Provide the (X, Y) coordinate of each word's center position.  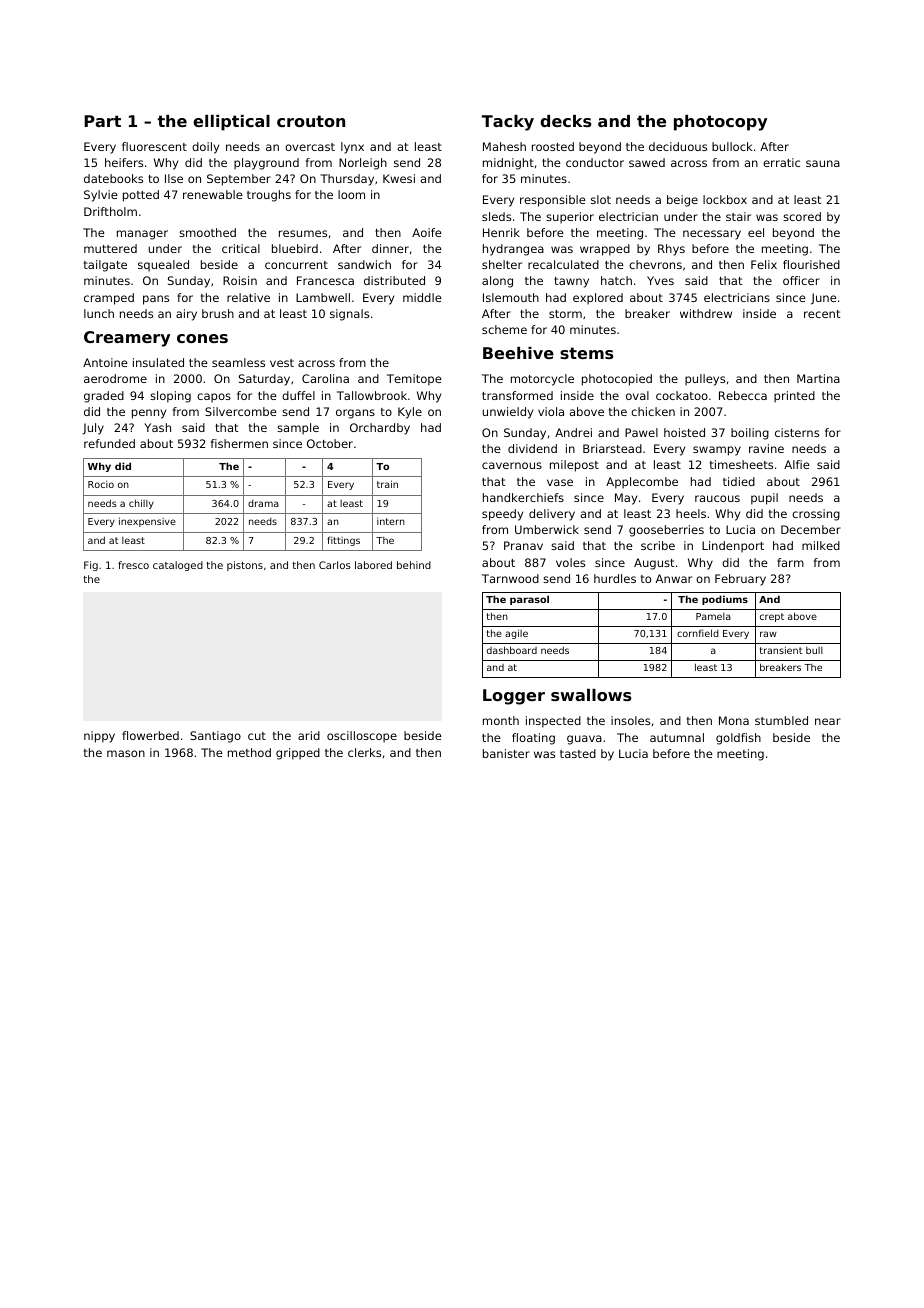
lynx (352, 148)
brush (218, 313)
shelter (502, 264)
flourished (811, 264)
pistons (245, 566)
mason (126, 753)
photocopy (720, 123)
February (740, 580)
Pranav (523, 545)
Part (102, 121)
